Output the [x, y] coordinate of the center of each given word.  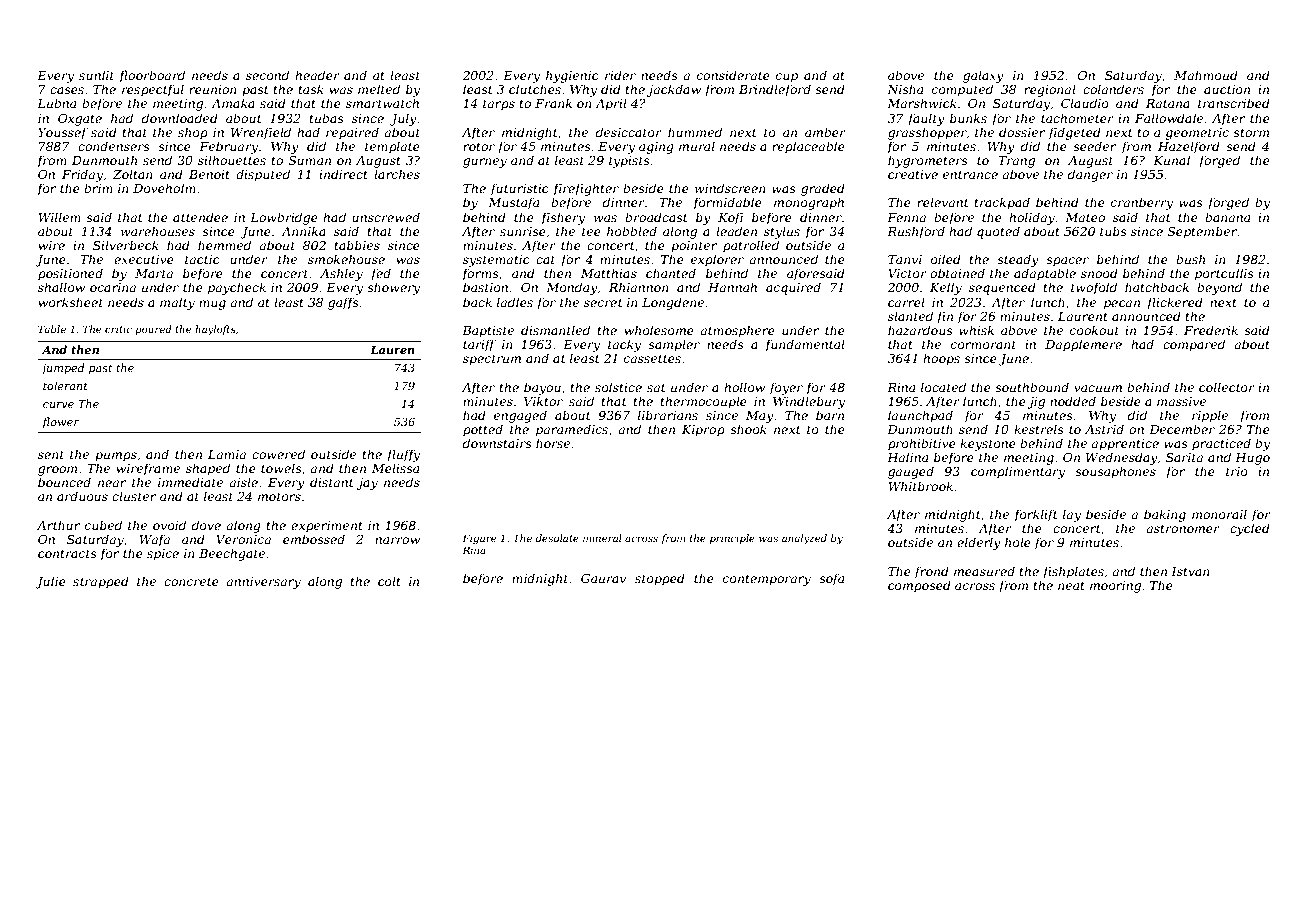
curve [58, 405]
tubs [1113, 231]
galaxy [983, 76]
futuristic [519, 189]
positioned [70, 274]
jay [367, 484]
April [611, 104]
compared [1194, 345]
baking [1165, 515]
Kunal [1171, 160]
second [267, 75]
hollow [744, 387]
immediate [190, 482]
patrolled [751, 246]
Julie [50, 582]
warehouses [158, 231]
